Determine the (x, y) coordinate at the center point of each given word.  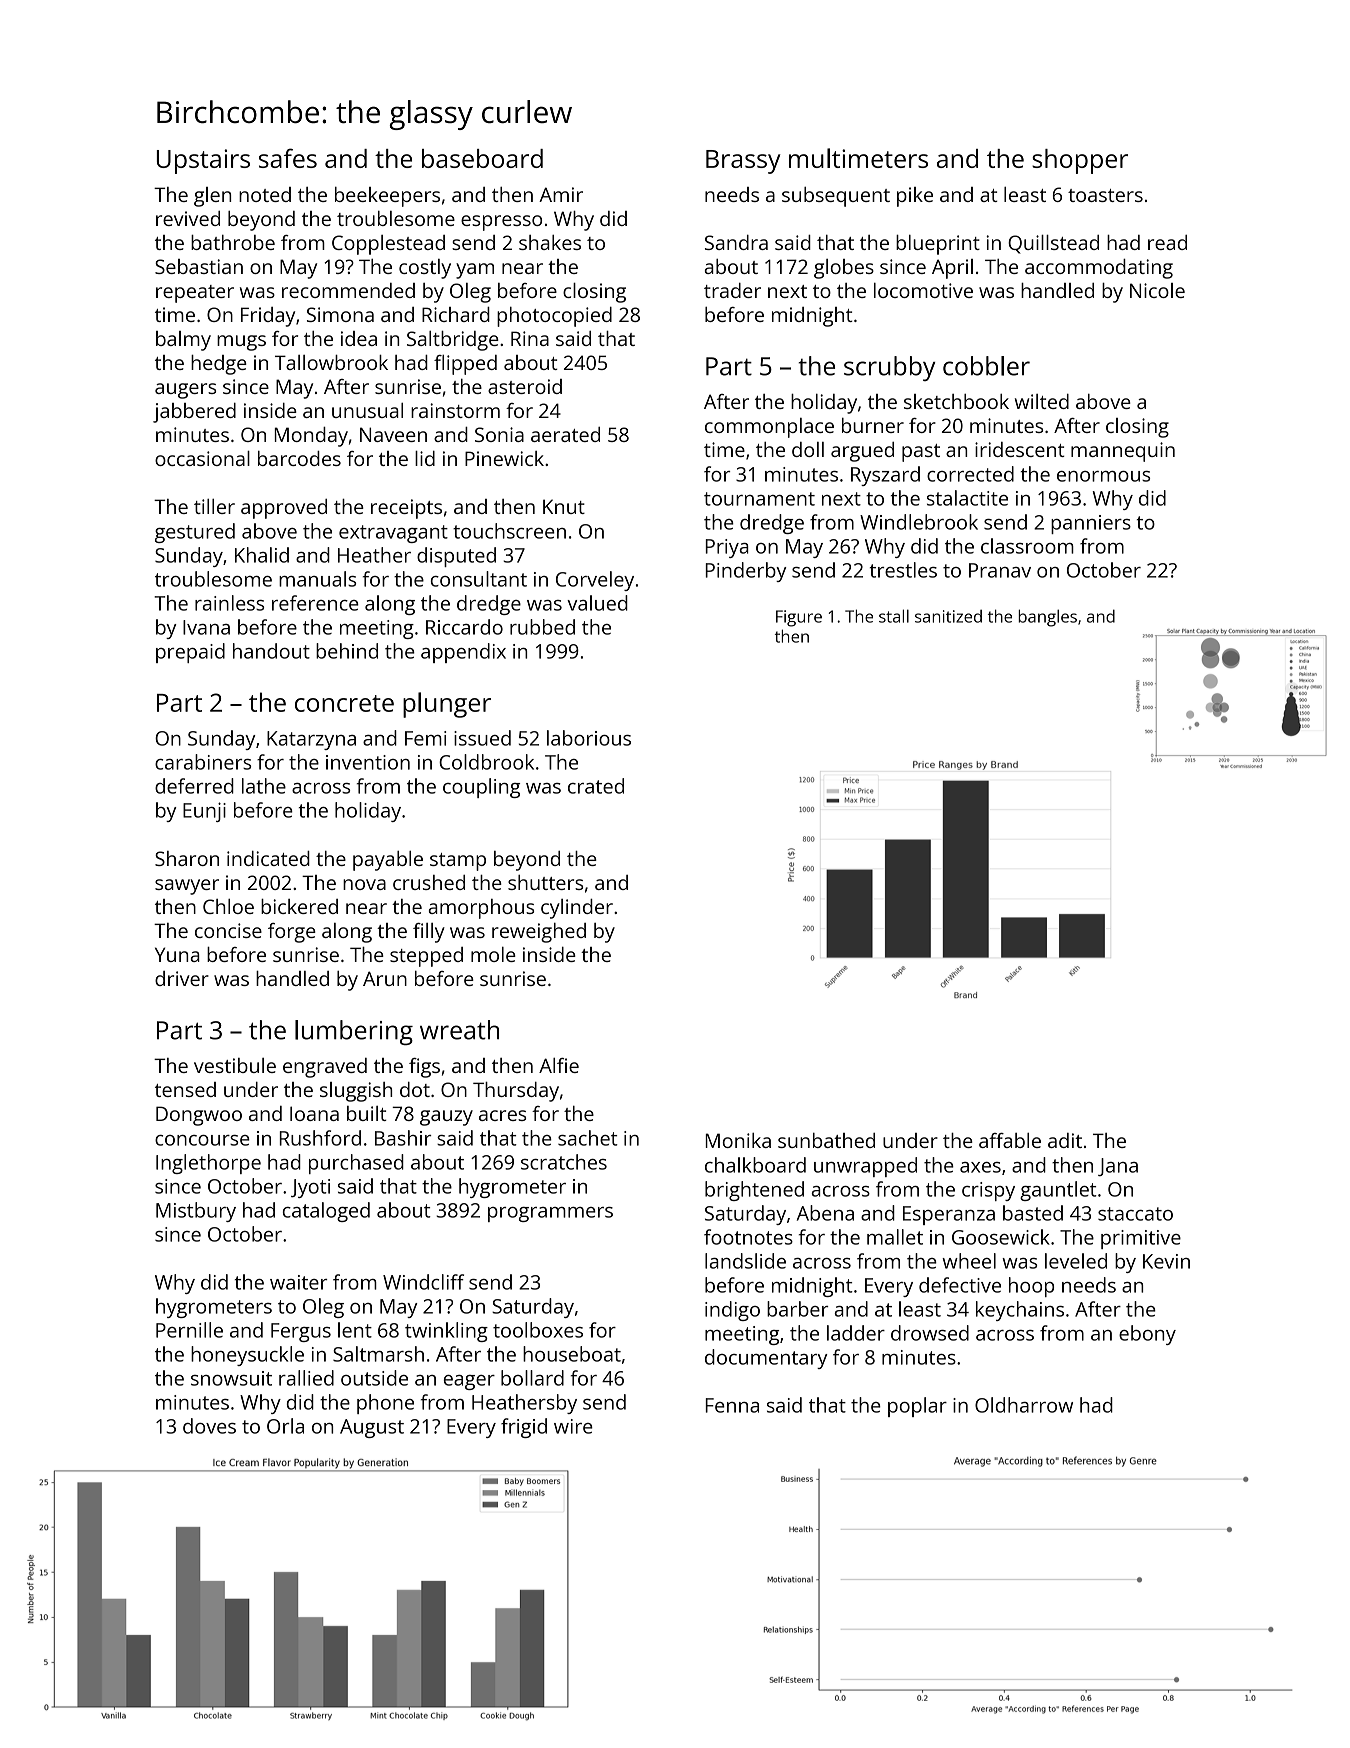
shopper (1080, 161)
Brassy (743, 162)
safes (288, 158)
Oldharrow (1024, 1405)
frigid (524, 1428)
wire (573, 1426)
